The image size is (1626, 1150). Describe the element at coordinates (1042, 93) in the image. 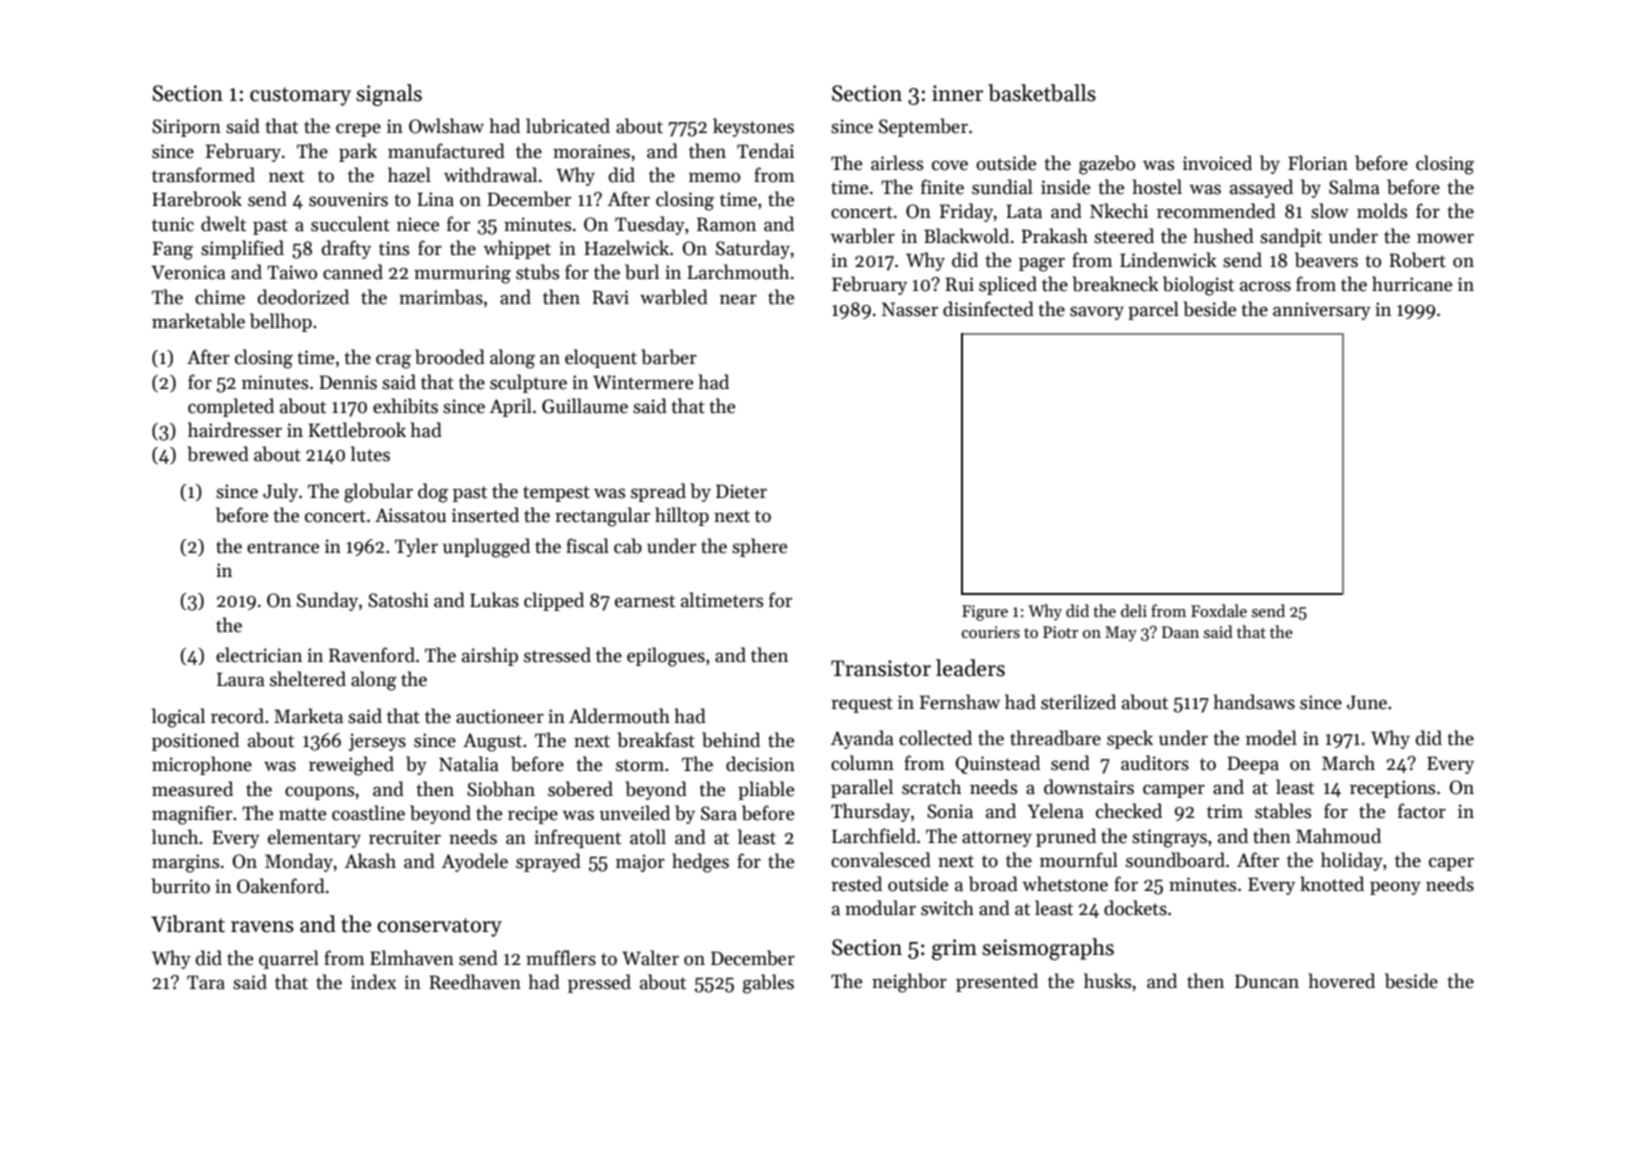

I see `basketballs` at that location.
